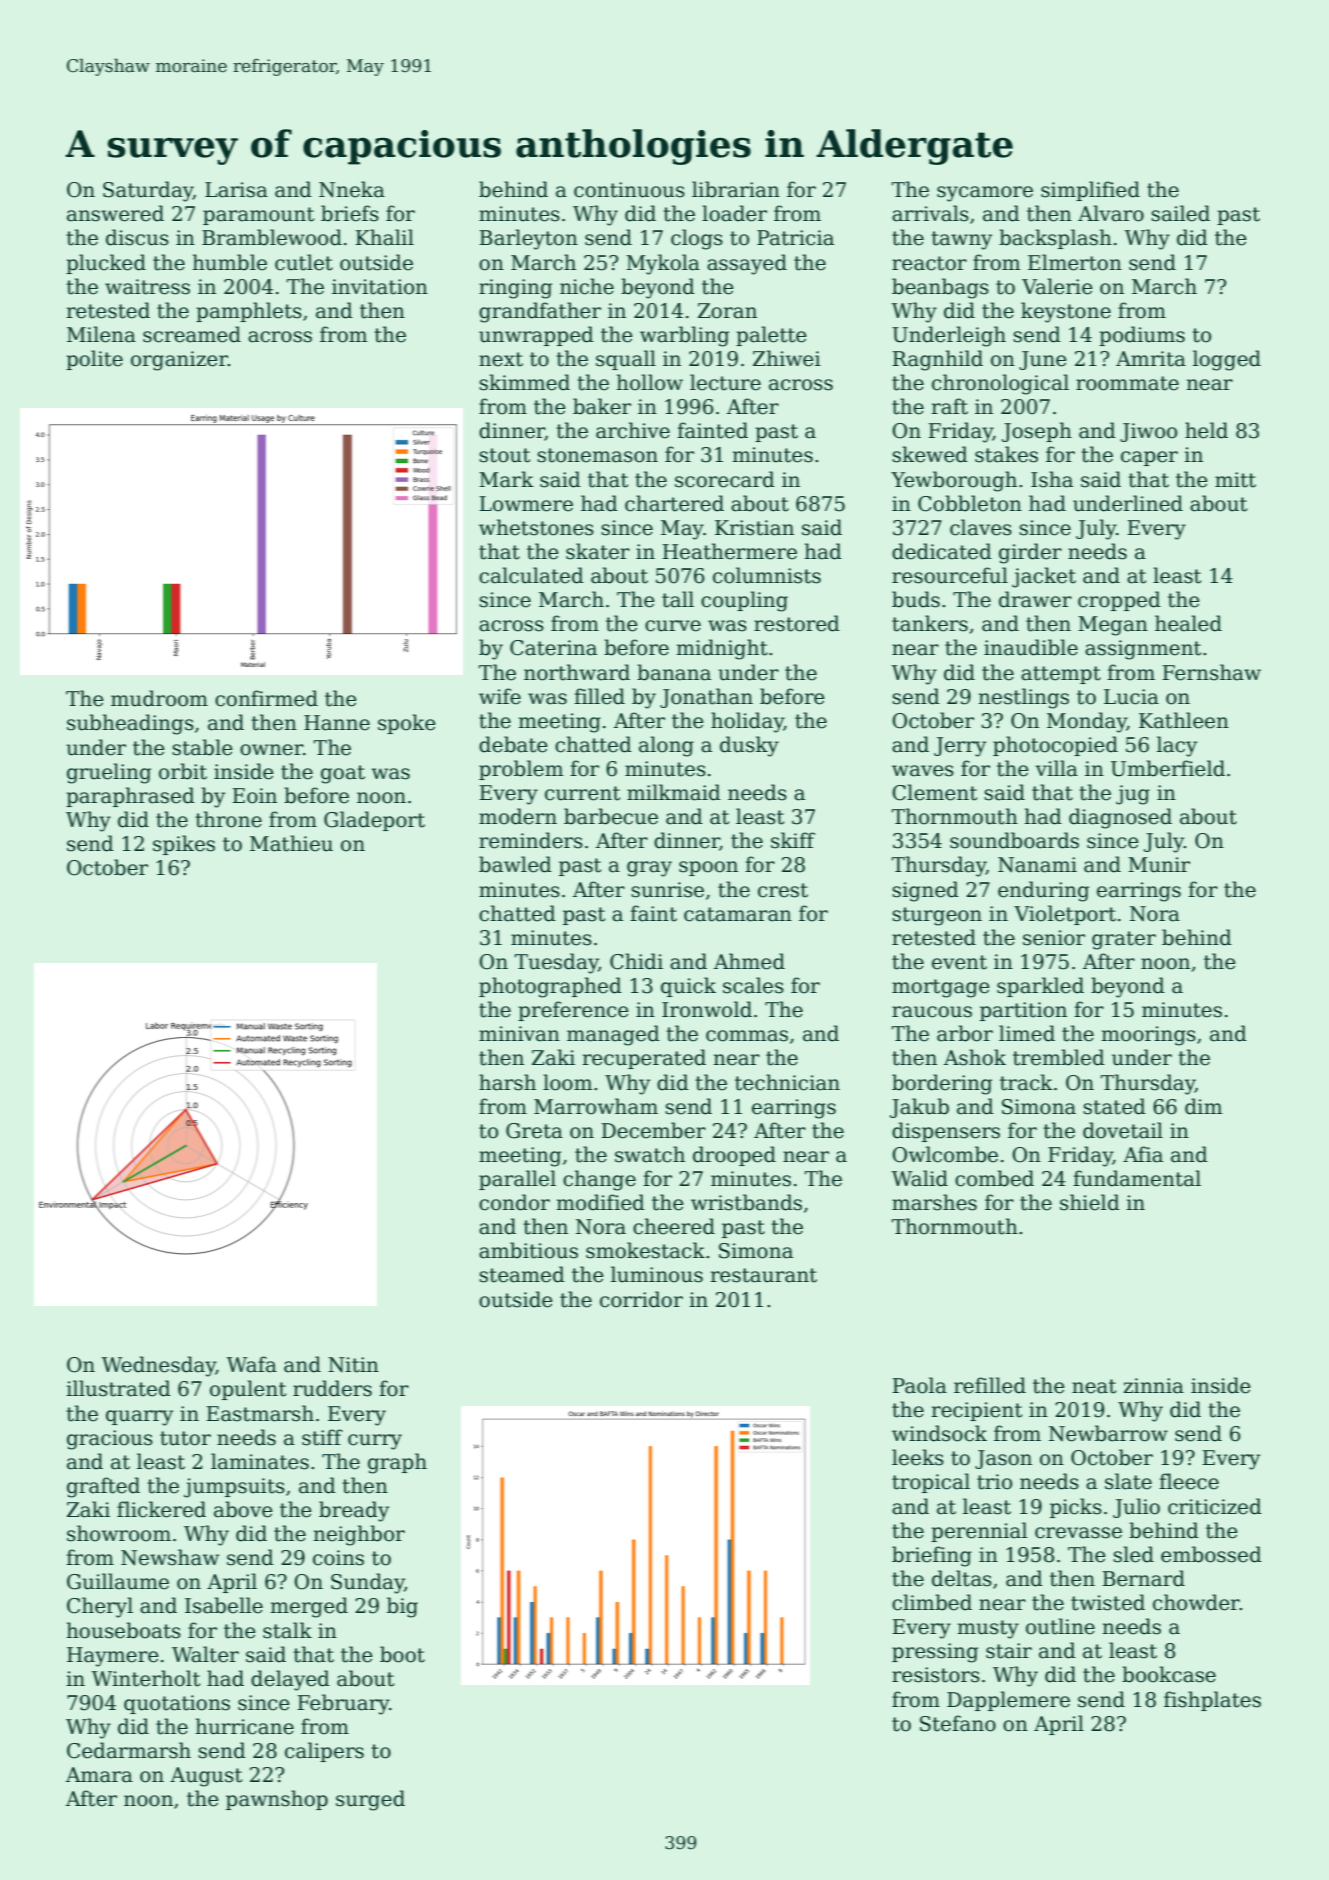  What do you see at coordinates (1196, 1602) in the page?
I see `chowder` at bounding box center [1196, 1602].
